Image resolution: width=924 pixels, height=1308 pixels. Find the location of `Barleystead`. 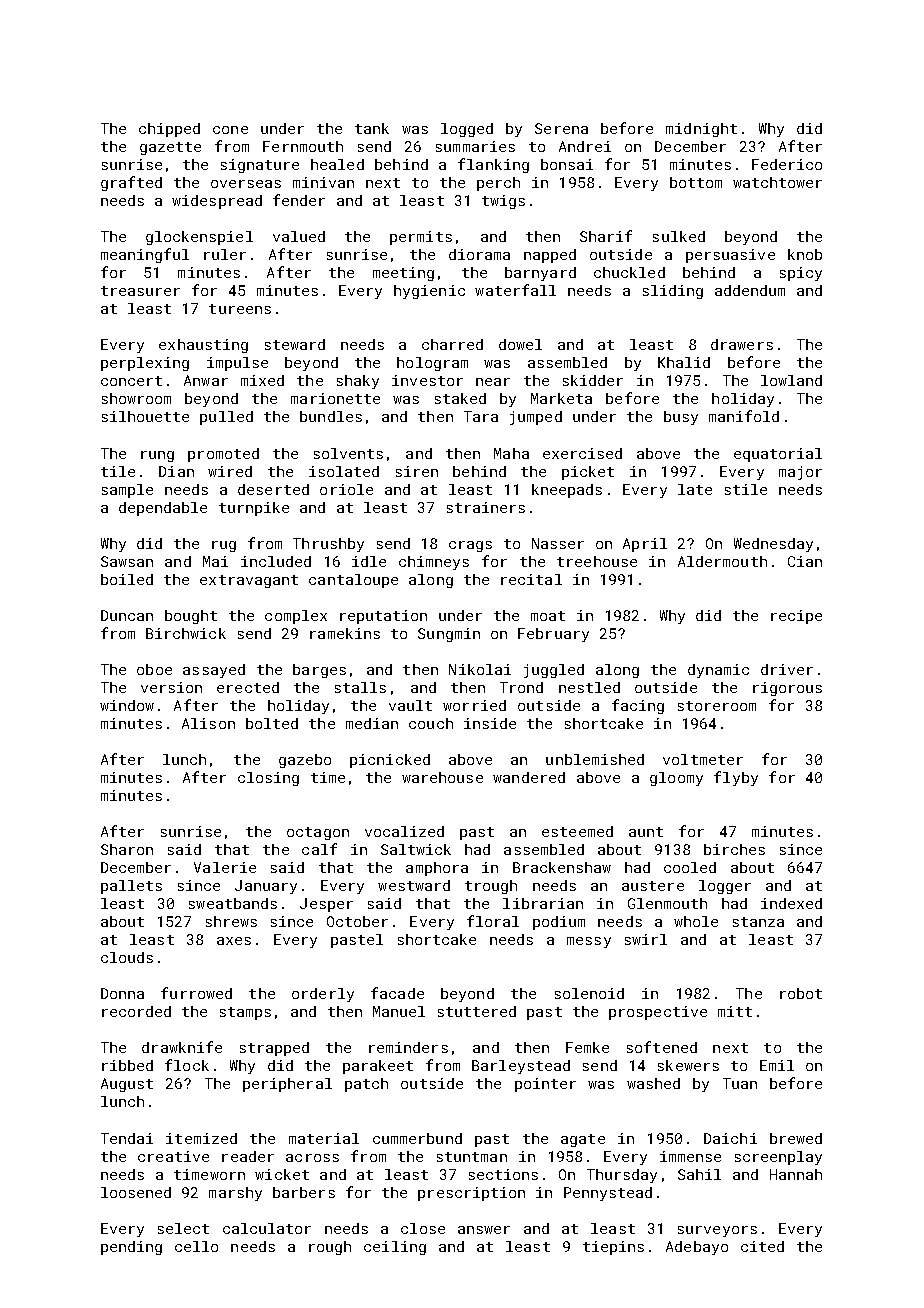

Barleystead is located at coordinates (521, 1067).
